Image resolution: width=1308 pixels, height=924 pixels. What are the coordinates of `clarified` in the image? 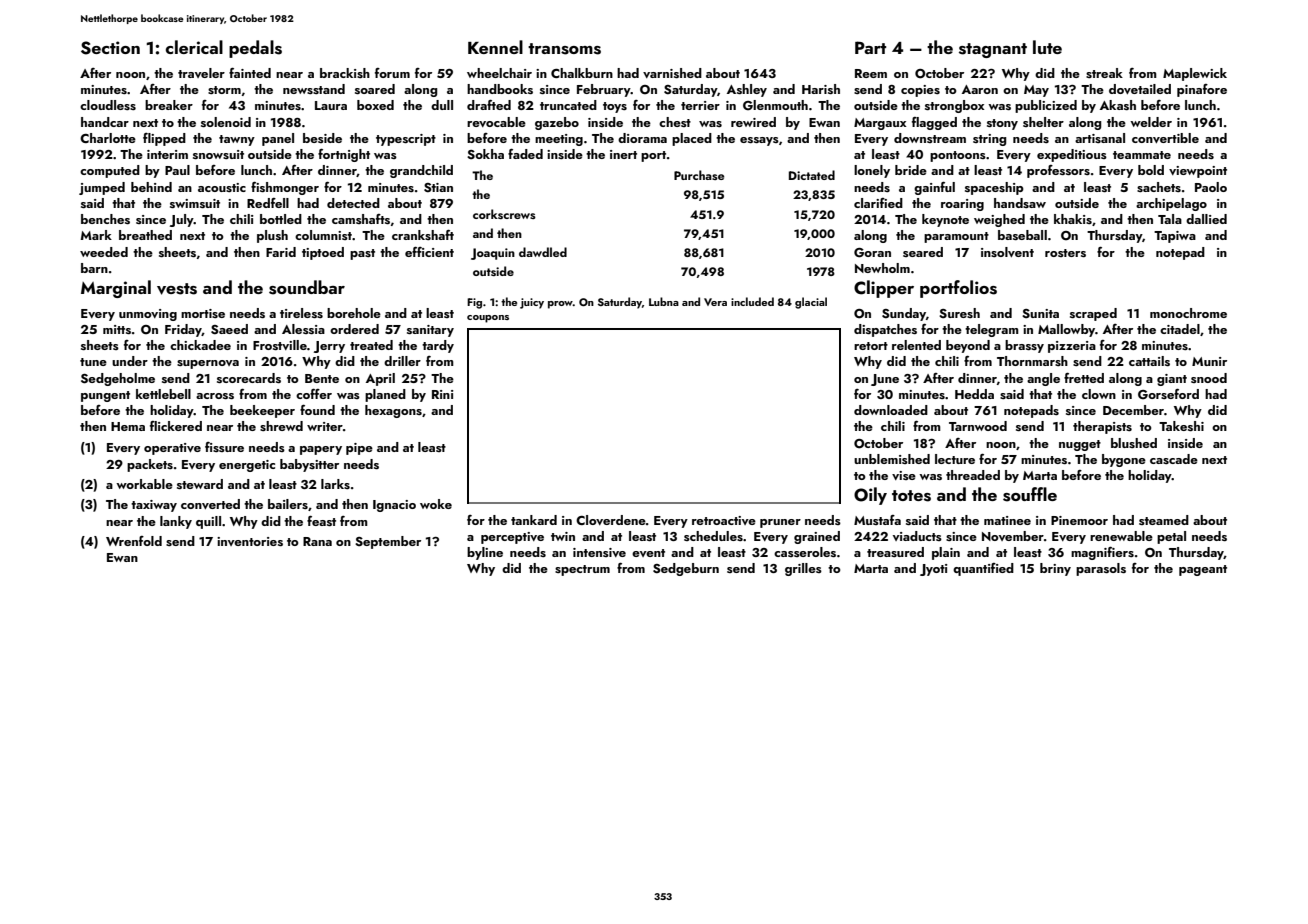 It's located at (878, 203).
